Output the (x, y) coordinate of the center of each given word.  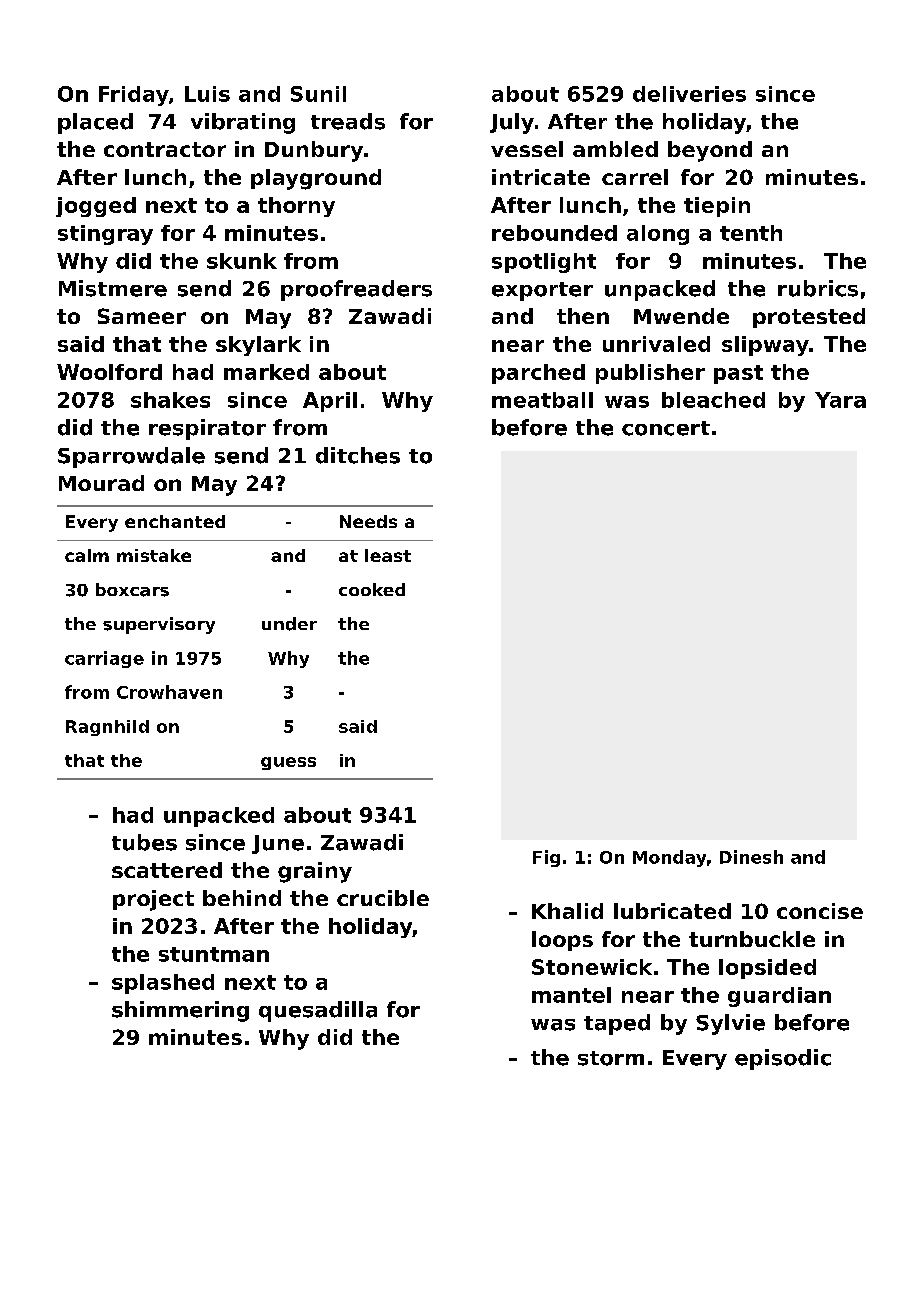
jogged (96, 207)
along (658, 235)
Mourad (101, 483)
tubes (144, 842)
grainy (315, 872)
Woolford (109, 372)
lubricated (672, 911)
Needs (368, 521)
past (738, 374)
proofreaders (356, 290)
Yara (840, 400)
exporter (542, 291)
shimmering (180, 1011)
